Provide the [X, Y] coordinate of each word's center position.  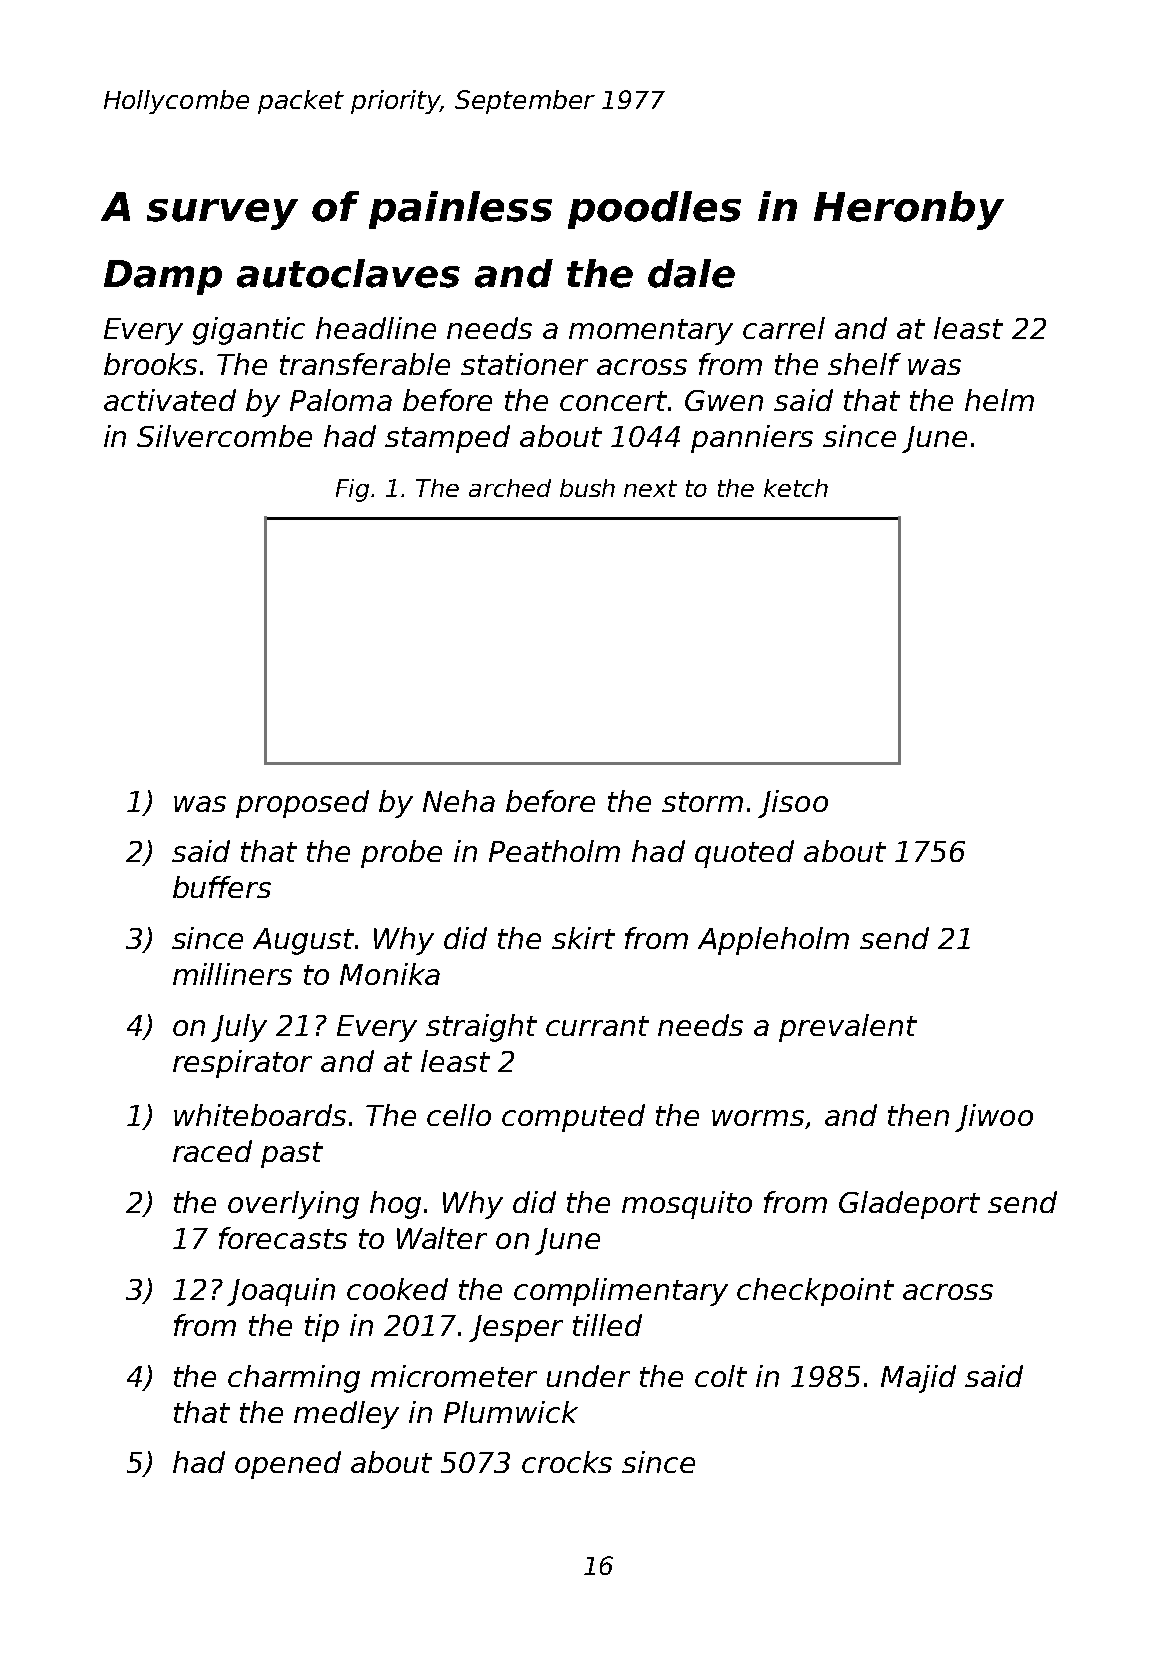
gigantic [249, 331]
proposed [302, 804]
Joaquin [281, 1292]
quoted [744, 854]
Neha [459, 801]
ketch [796, 488]
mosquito [687, 1205]
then [918, 1115]
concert [613, 401]
